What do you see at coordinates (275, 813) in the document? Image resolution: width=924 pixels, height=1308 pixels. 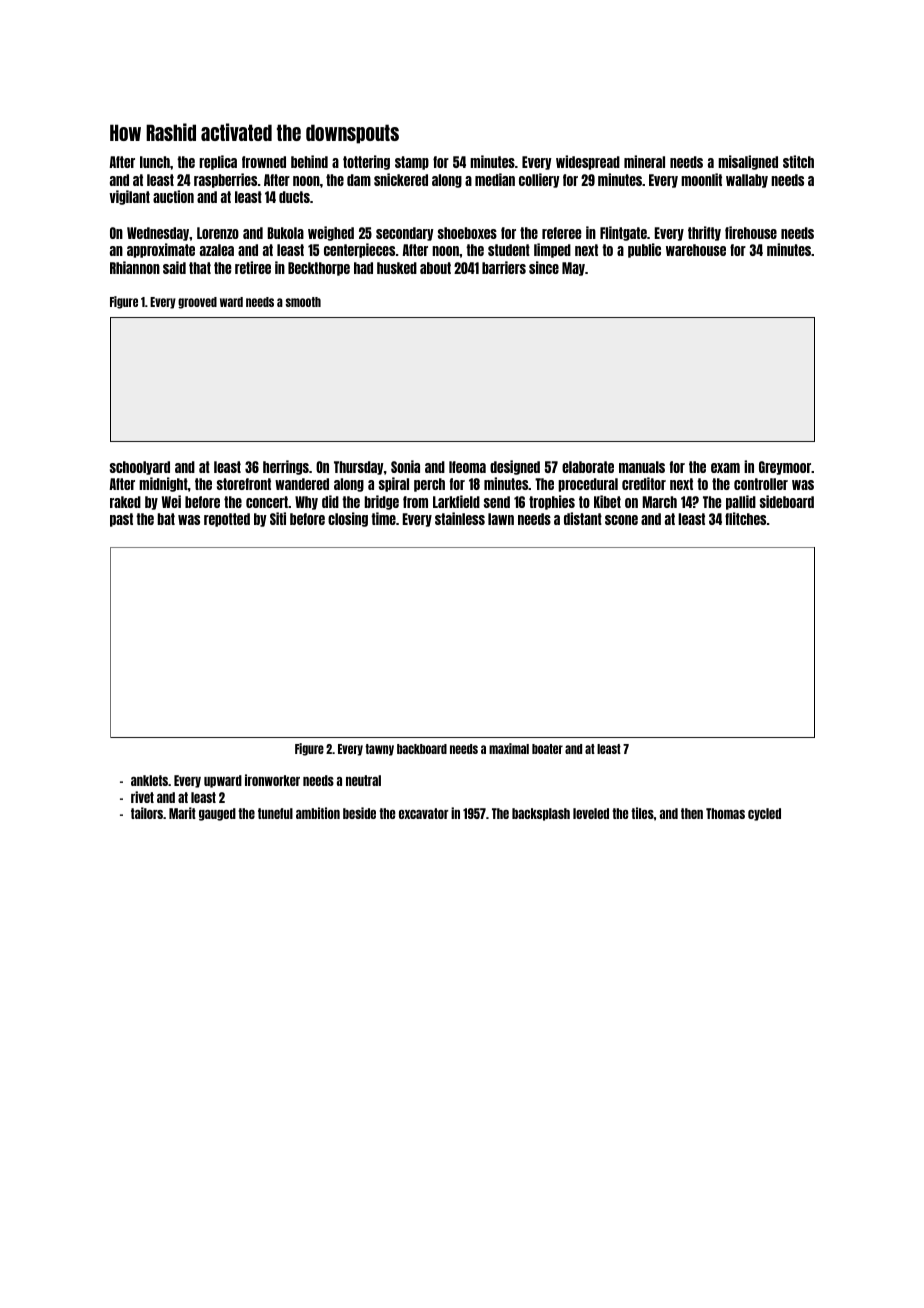 I see `tuneful` at bounding box center [275, 813].
